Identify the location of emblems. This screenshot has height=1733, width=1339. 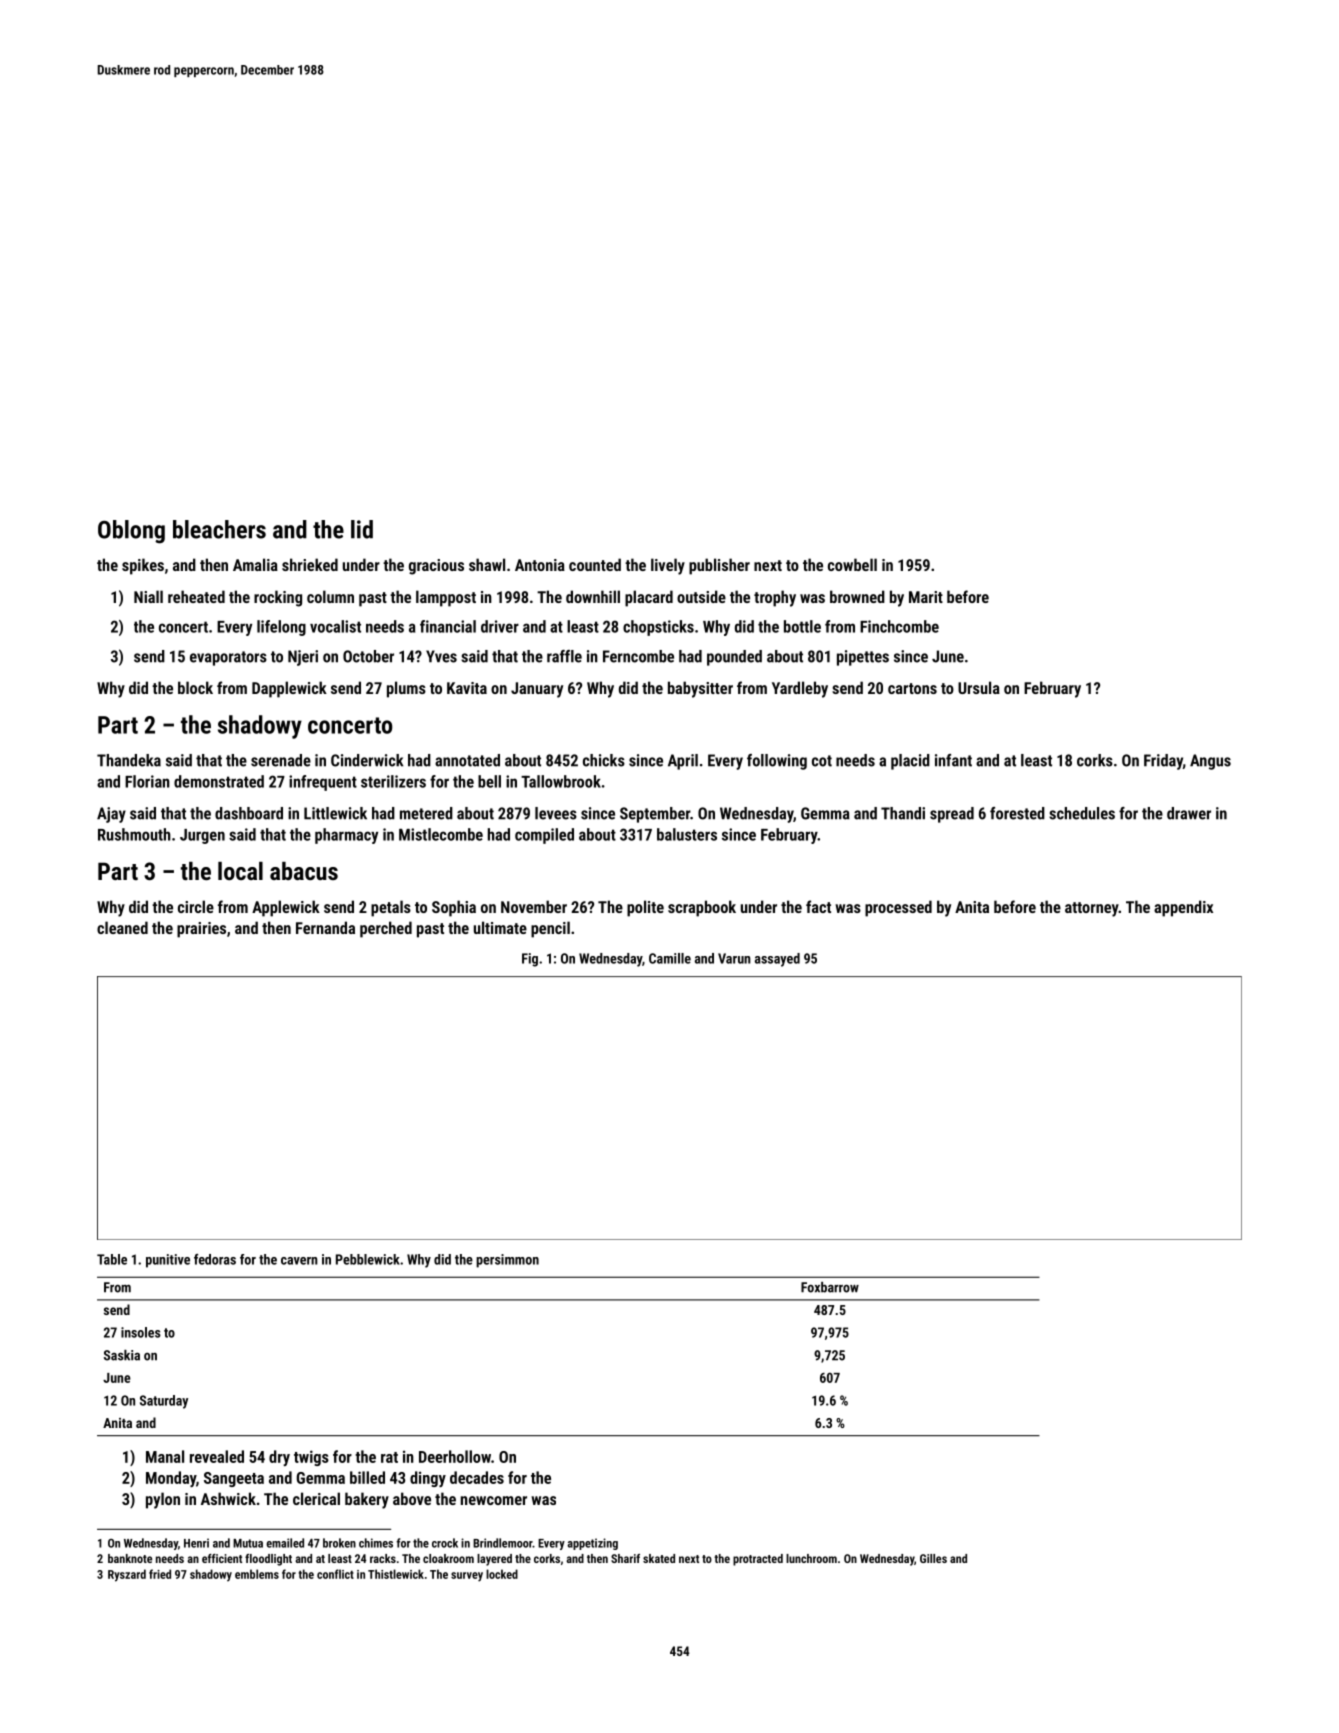
(257, 1574).
